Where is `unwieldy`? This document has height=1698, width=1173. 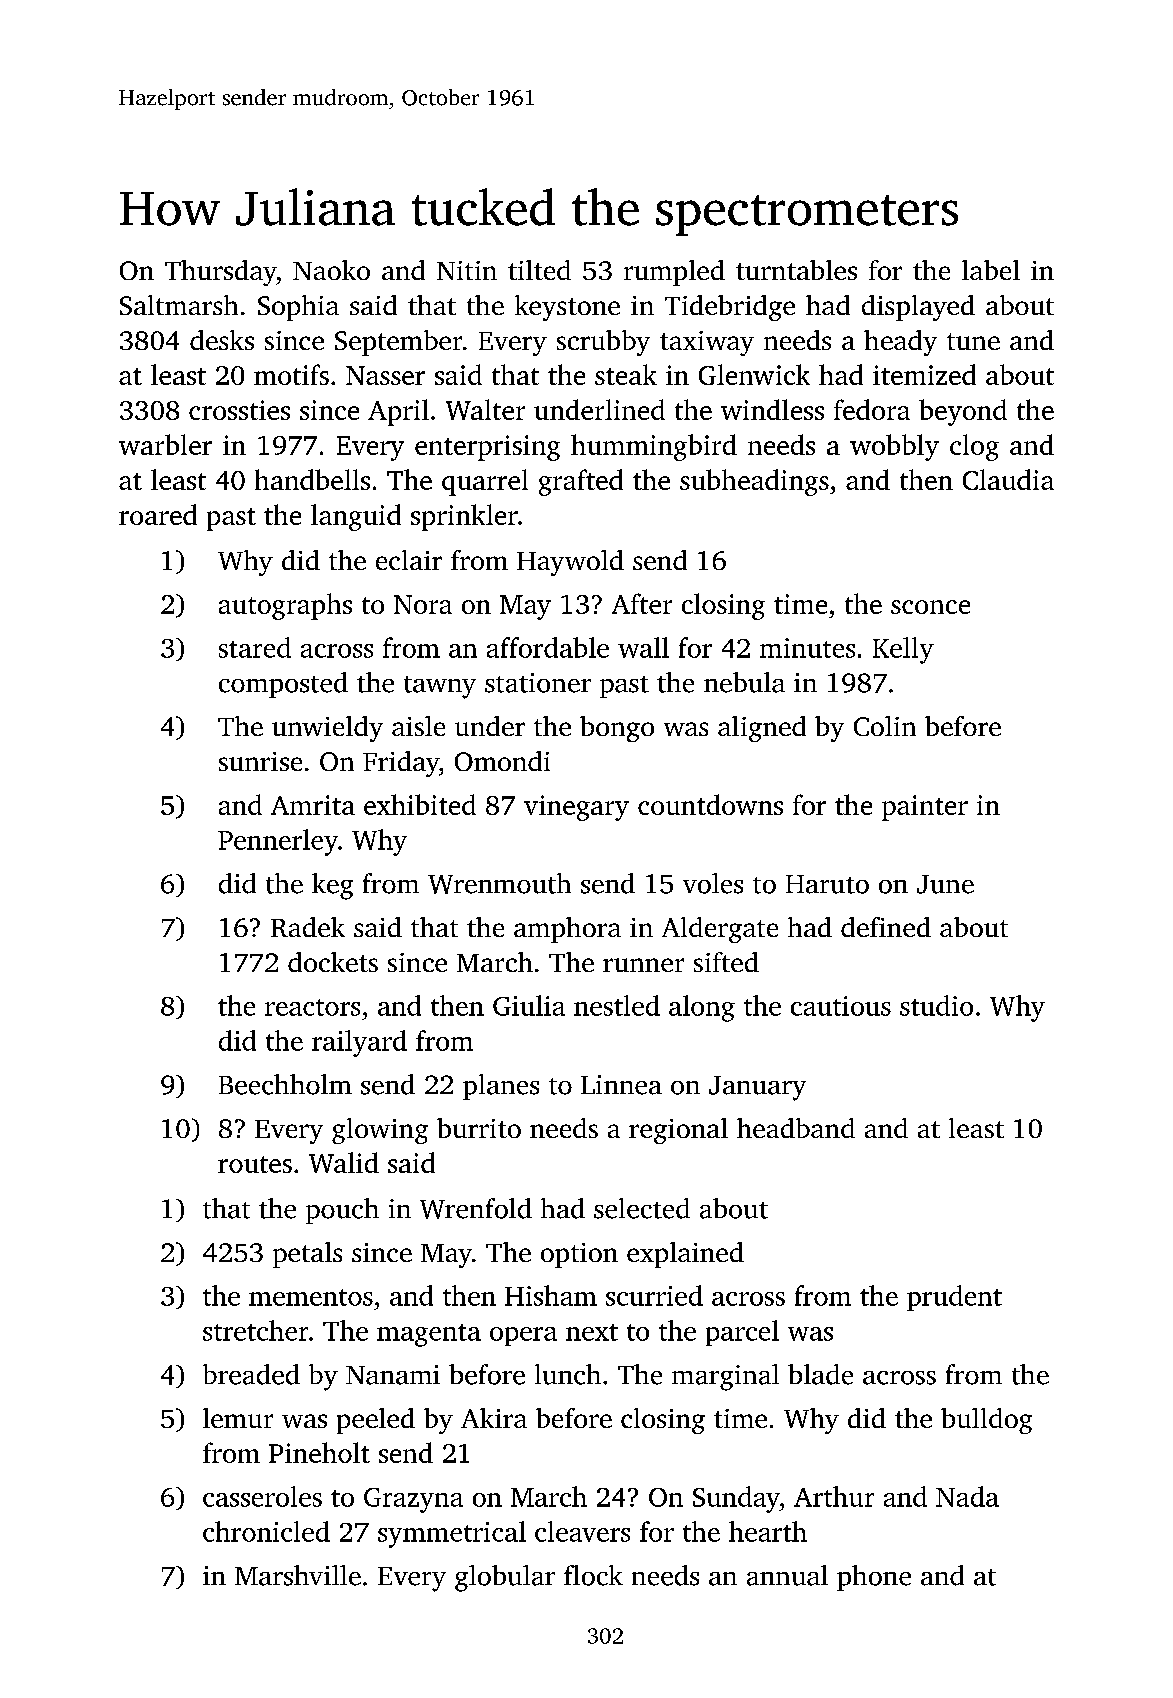 unwieldy is located at coordinates (327, 729).
